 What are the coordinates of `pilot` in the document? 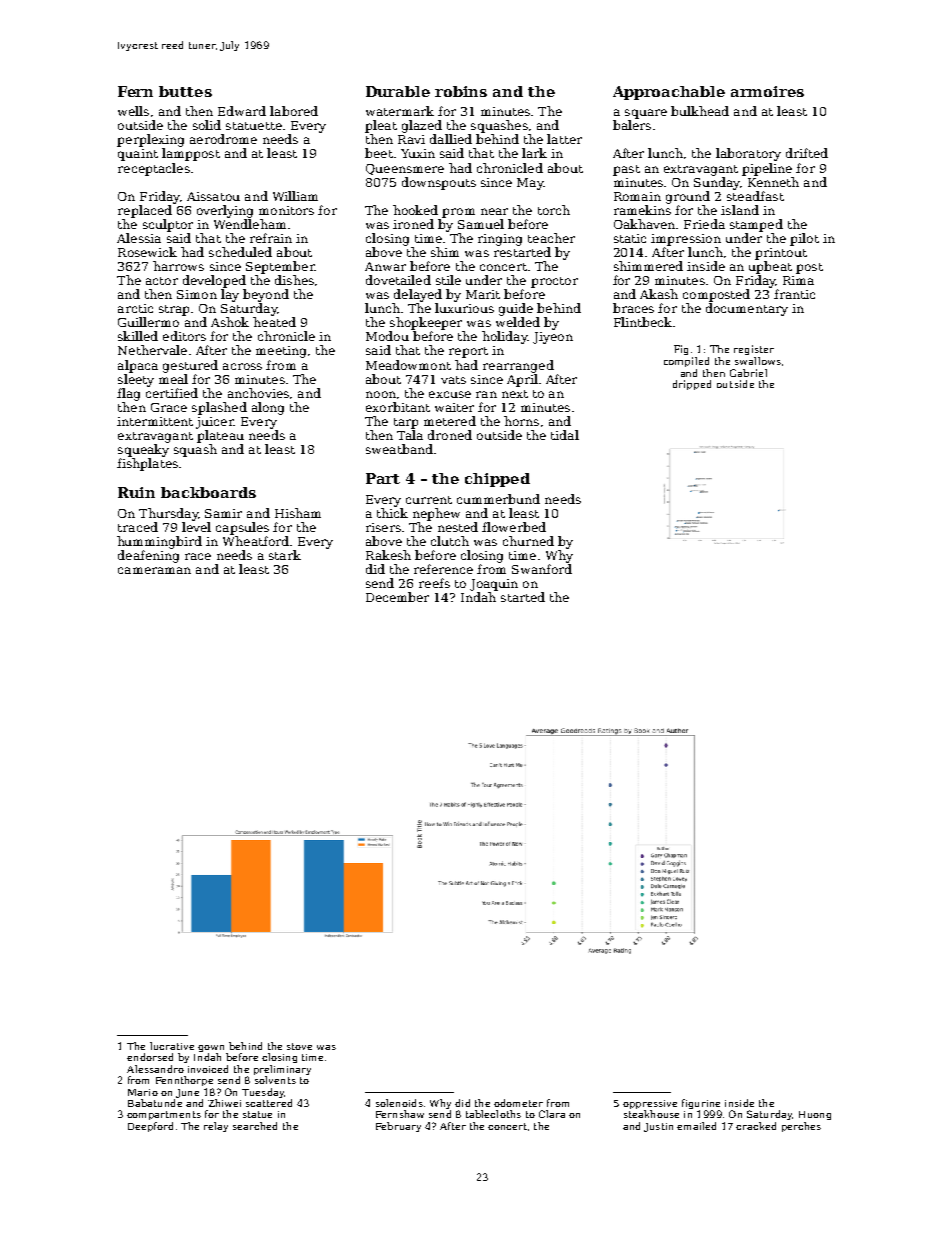 It's located at (804, 239).
